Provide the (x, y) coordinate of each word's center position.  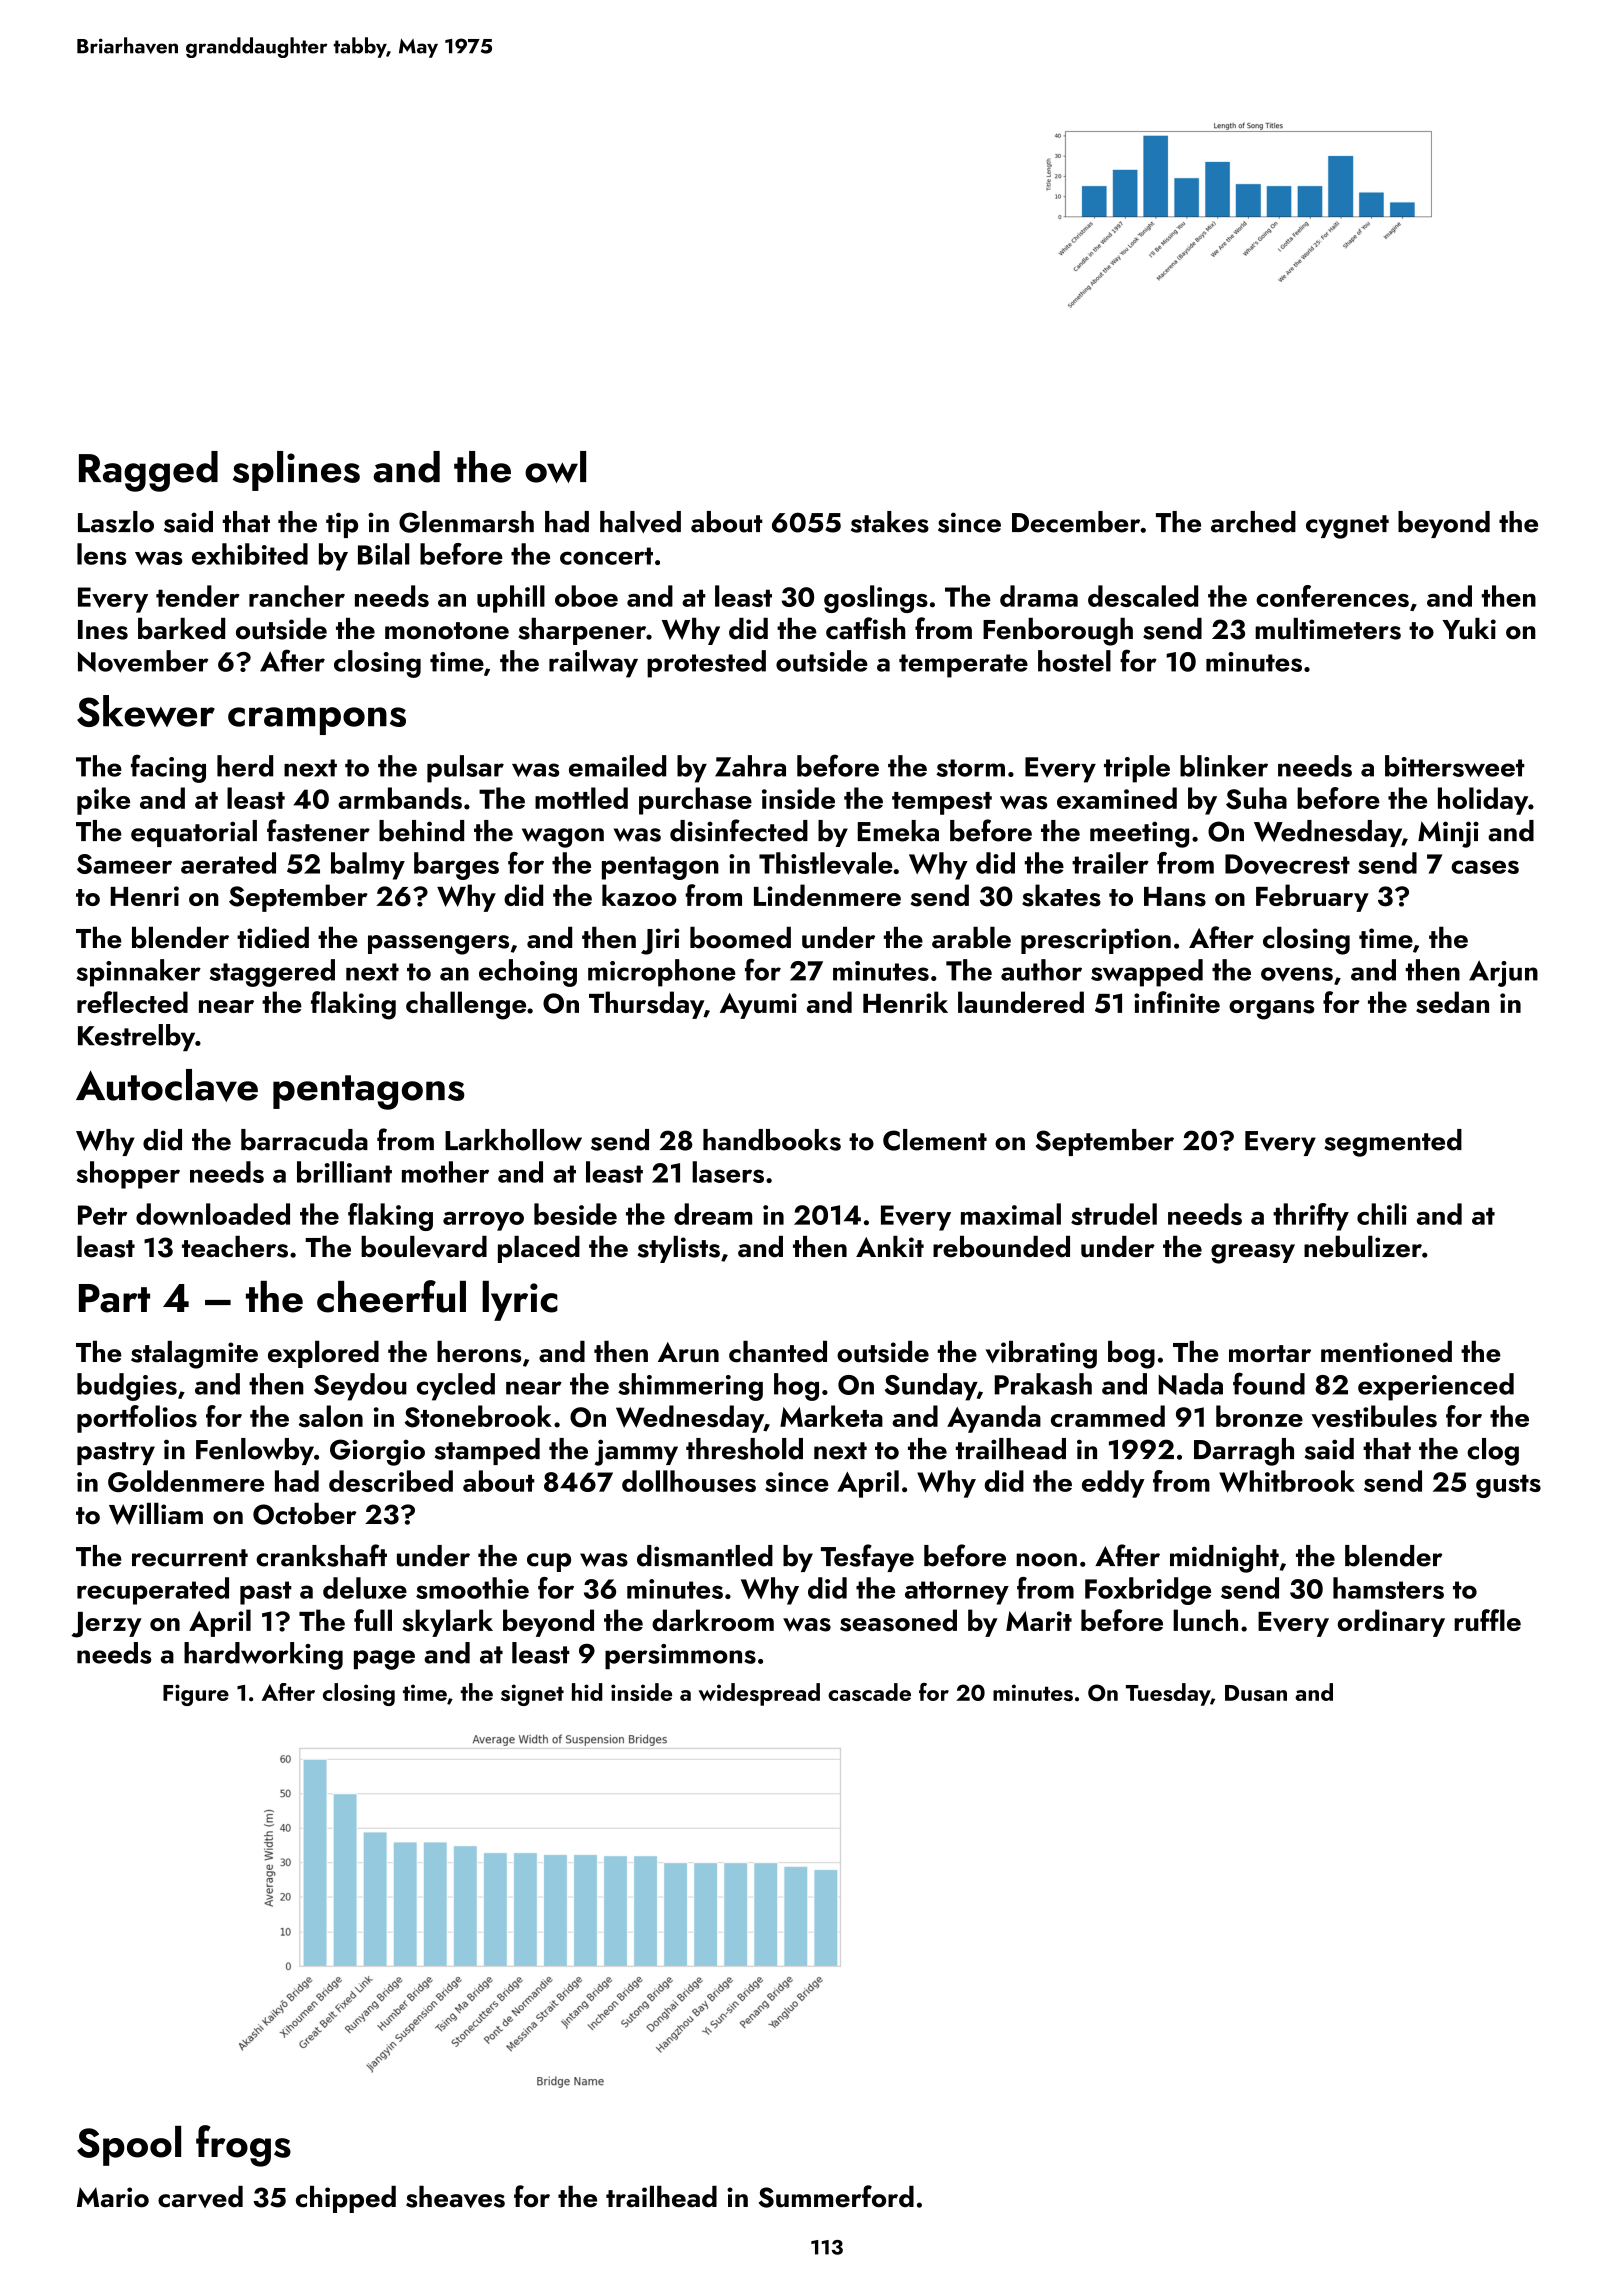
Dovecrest (1287, 864)
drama (1039, 596)
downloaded (213, 1214)
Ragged (148, 471)
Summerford (836, 2196)
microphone (662, 973)
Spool (129, 2146)
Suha (1256, 798)
